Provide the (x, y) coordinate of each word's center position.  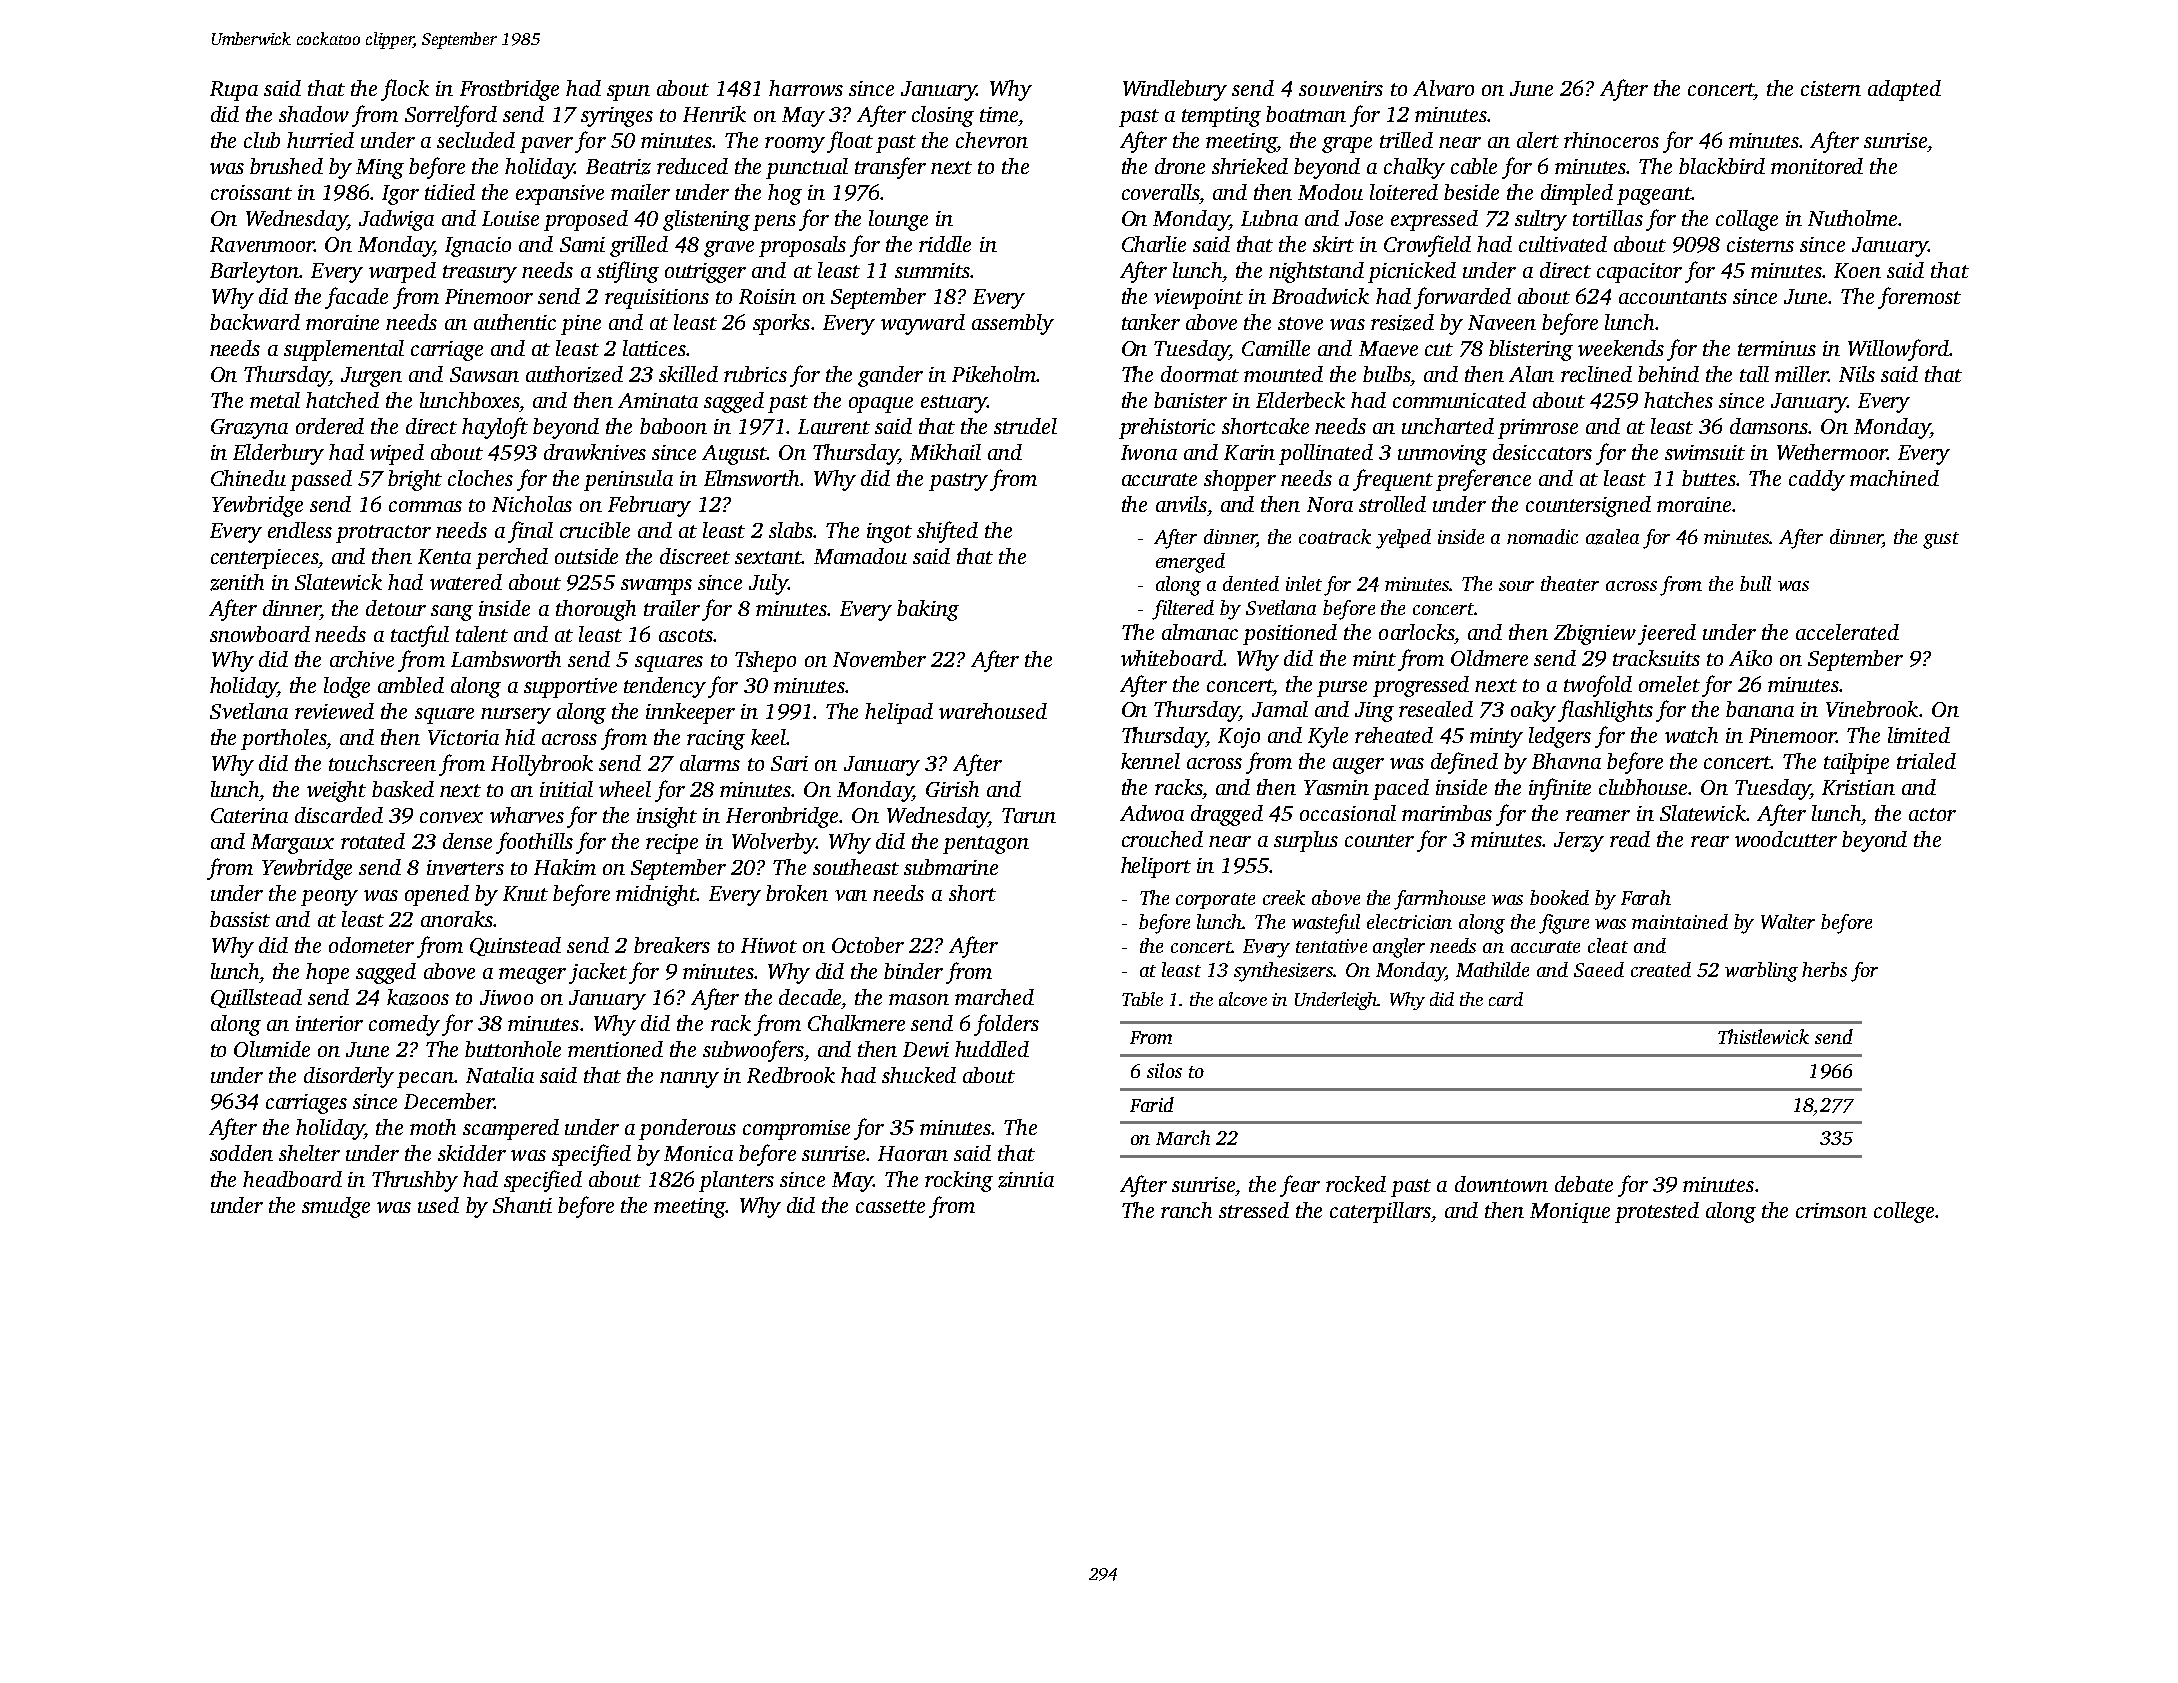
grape (1347, 145)
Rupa (234, 91)
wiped (397, 454)
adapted (1904, 90)
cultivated (1563, 244)
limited (1919, 735)
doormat (1200, 374)
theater (1570, 583)
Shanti (522, 1205)
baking (928, 610)
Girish (952, 789)
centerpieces (264, 559)
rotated (373, 841)
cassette (890, 1206)
